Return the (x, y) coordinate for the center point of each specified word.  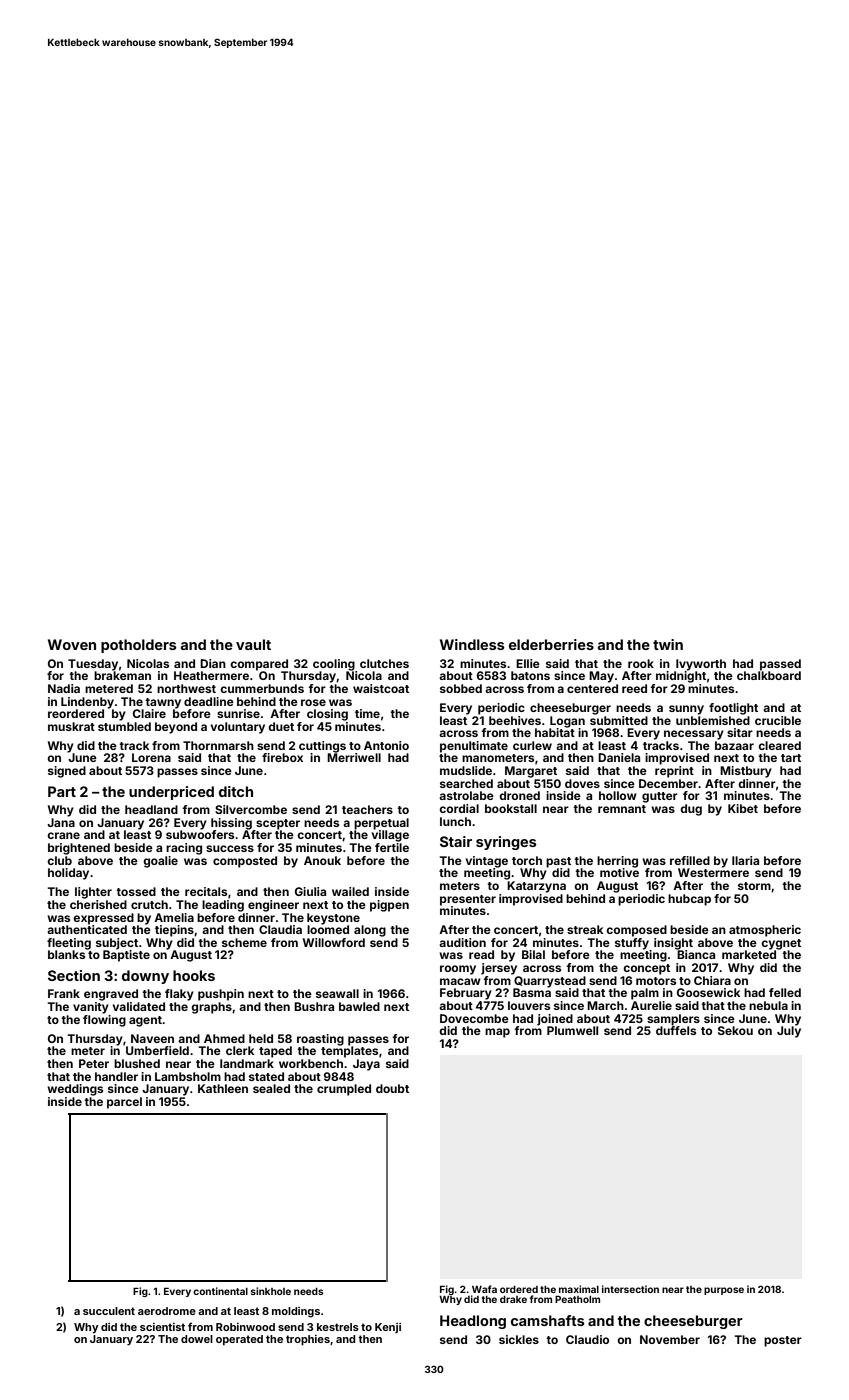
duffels (676, 1030)
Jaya (366, 1065)
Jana (61, 822)
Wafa (484, 1289)
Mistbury (746, 772)
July (789, 1032)
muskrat (71, 726)
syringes (506, 843)
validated (139, 1006)
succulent (109, 1311)
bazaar (734, 745)
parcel (124, 1103)
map (497, 1033)
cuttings (322, 747)
